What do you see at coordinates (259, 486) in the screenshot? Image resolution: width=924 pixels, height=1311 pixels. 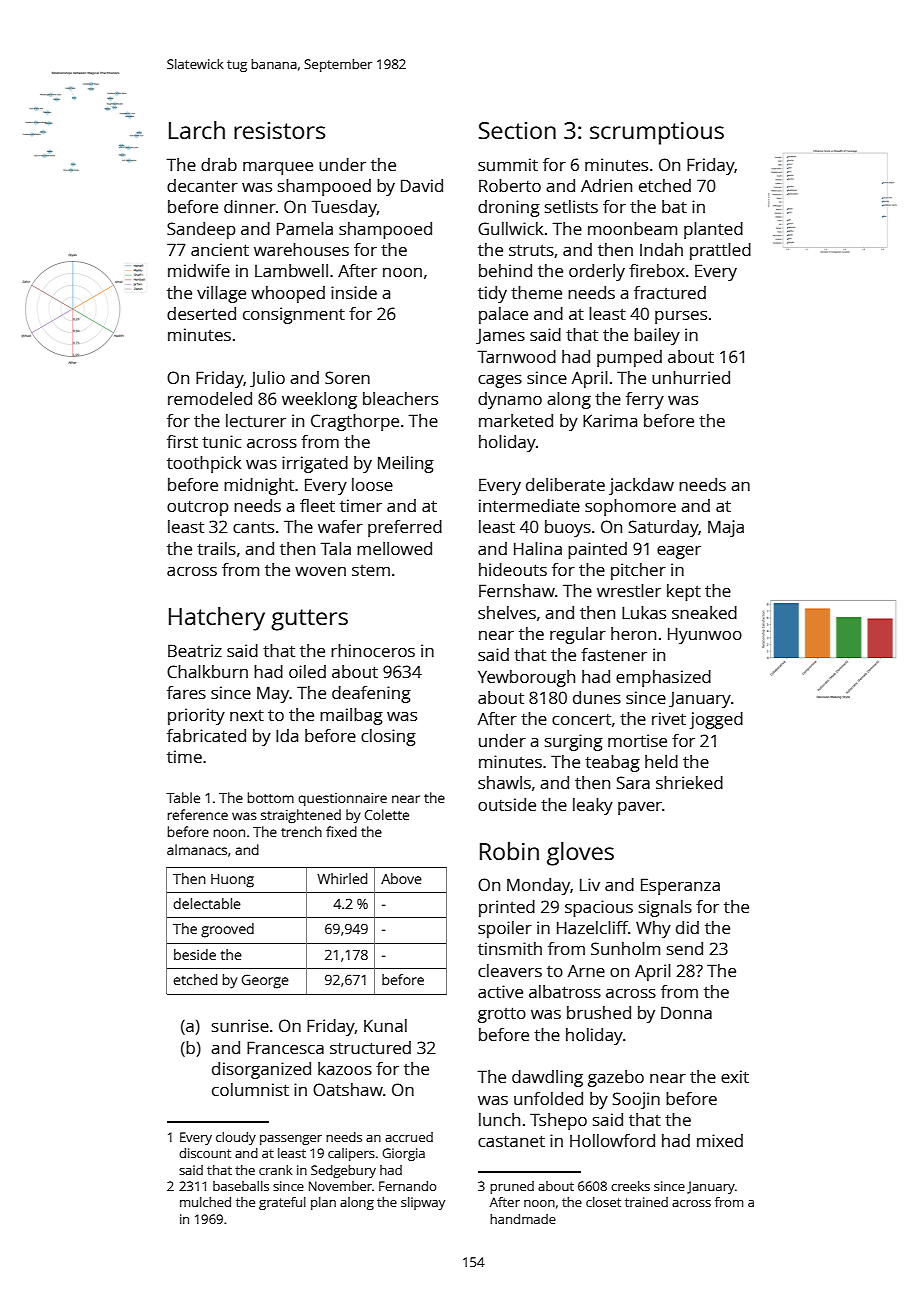 I see `midnight` at bounding box center [259, 486].
